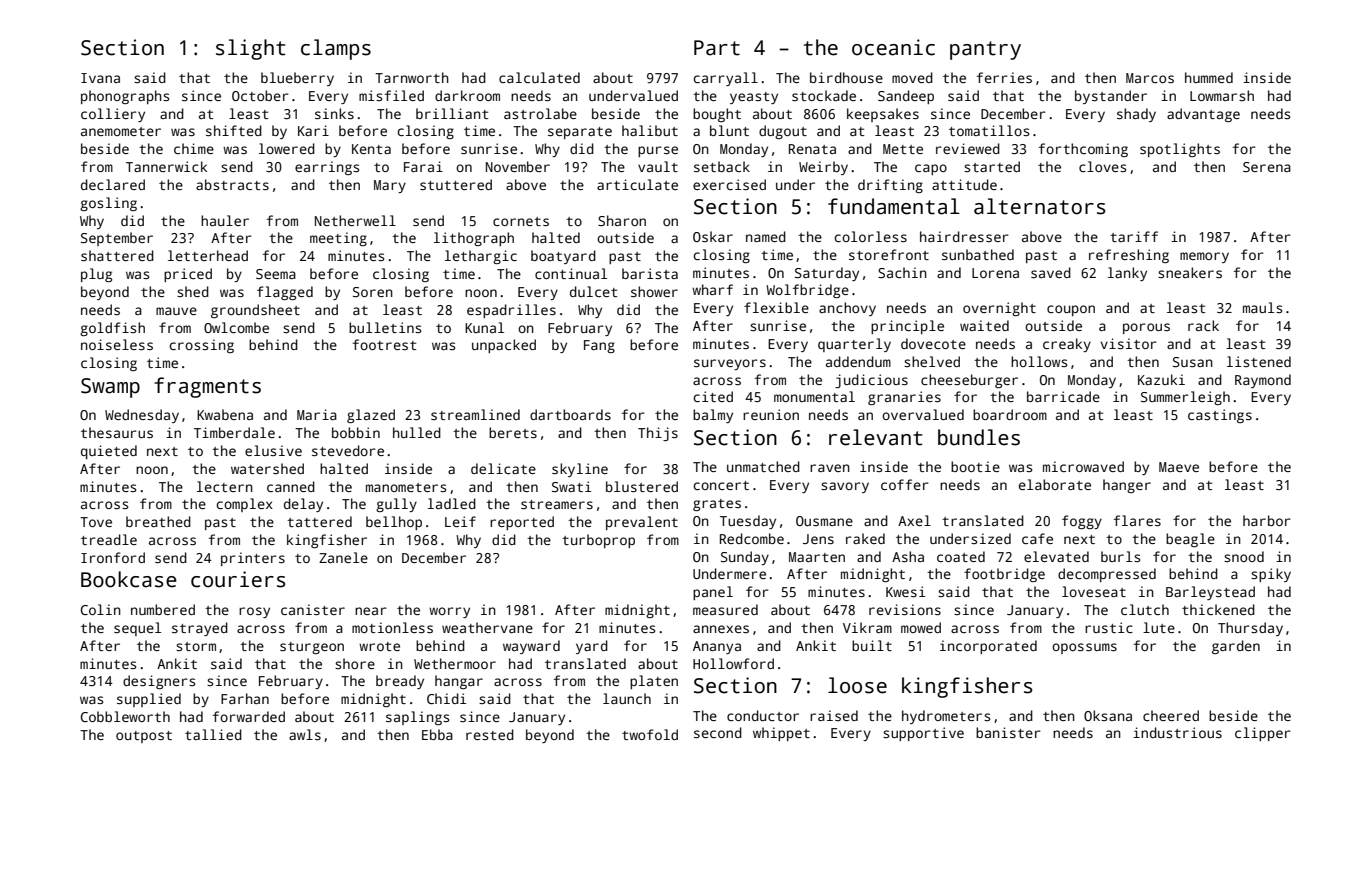 Image resolution: width=1372 pixels, height=887 pixels. Describe the element at coordinates (557, 504) in the image. I see `streamers` at that location.
